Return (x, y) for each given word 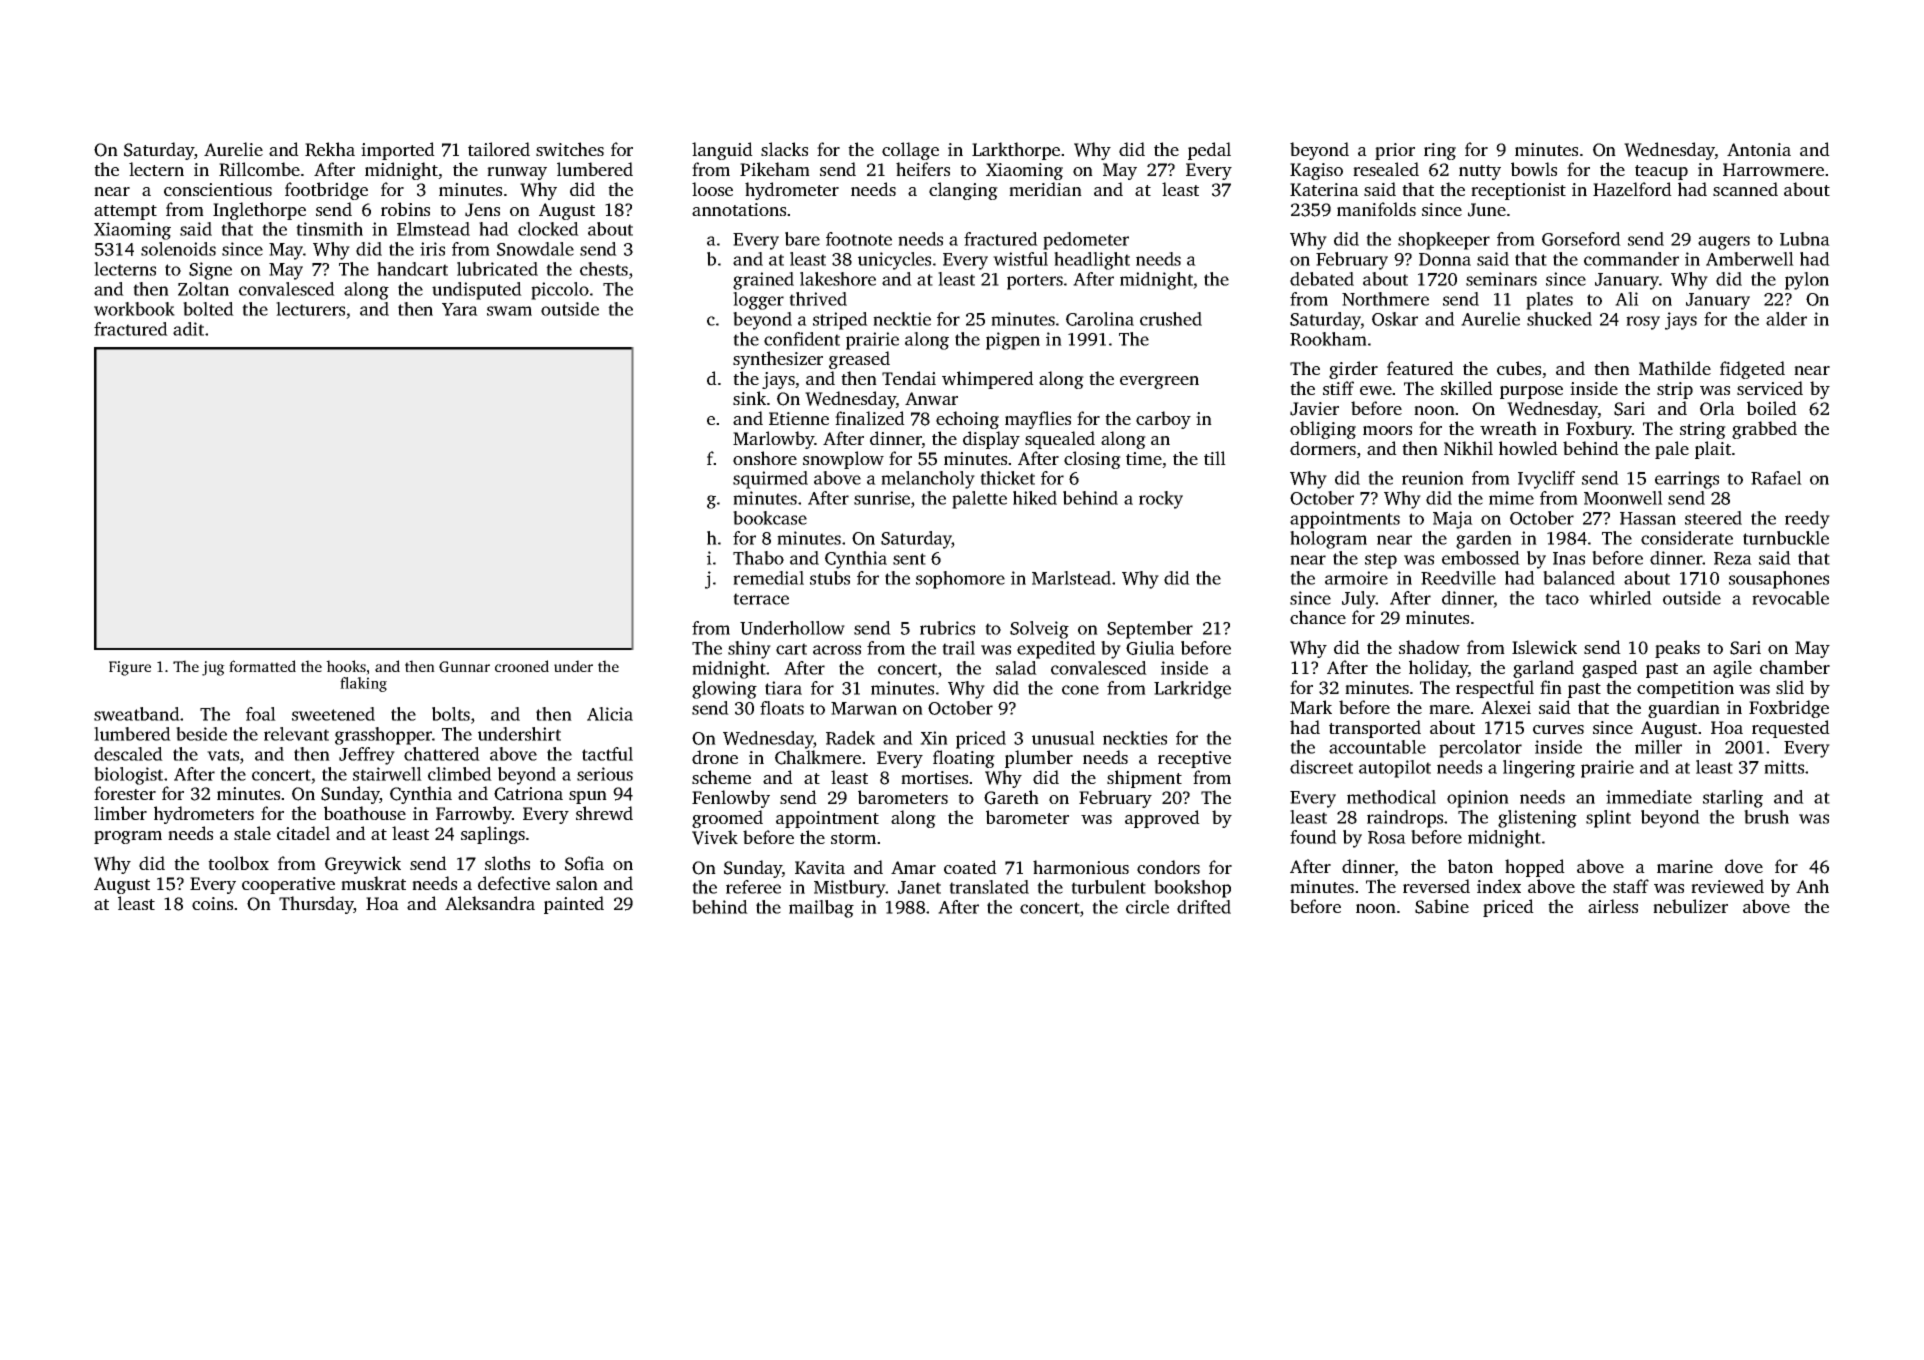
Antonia (1759, 149)
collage (910, 151)
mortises (934, 777)
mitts (1784, 767)
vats (223, 755)
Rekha (330, 149)
